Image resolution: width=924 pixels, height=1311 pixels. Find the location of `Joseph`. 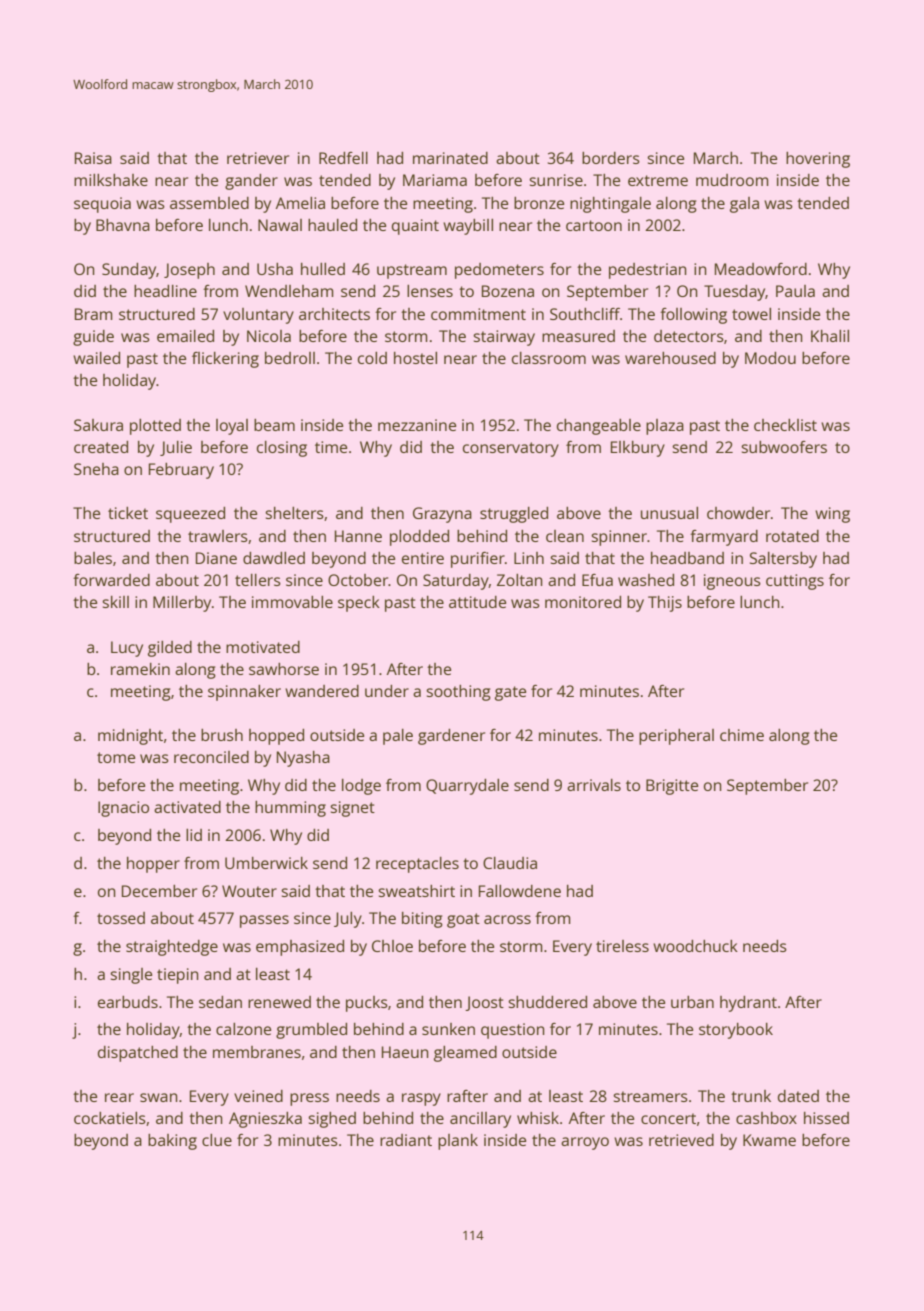

Joseph is located at coordinates (189, 271).
